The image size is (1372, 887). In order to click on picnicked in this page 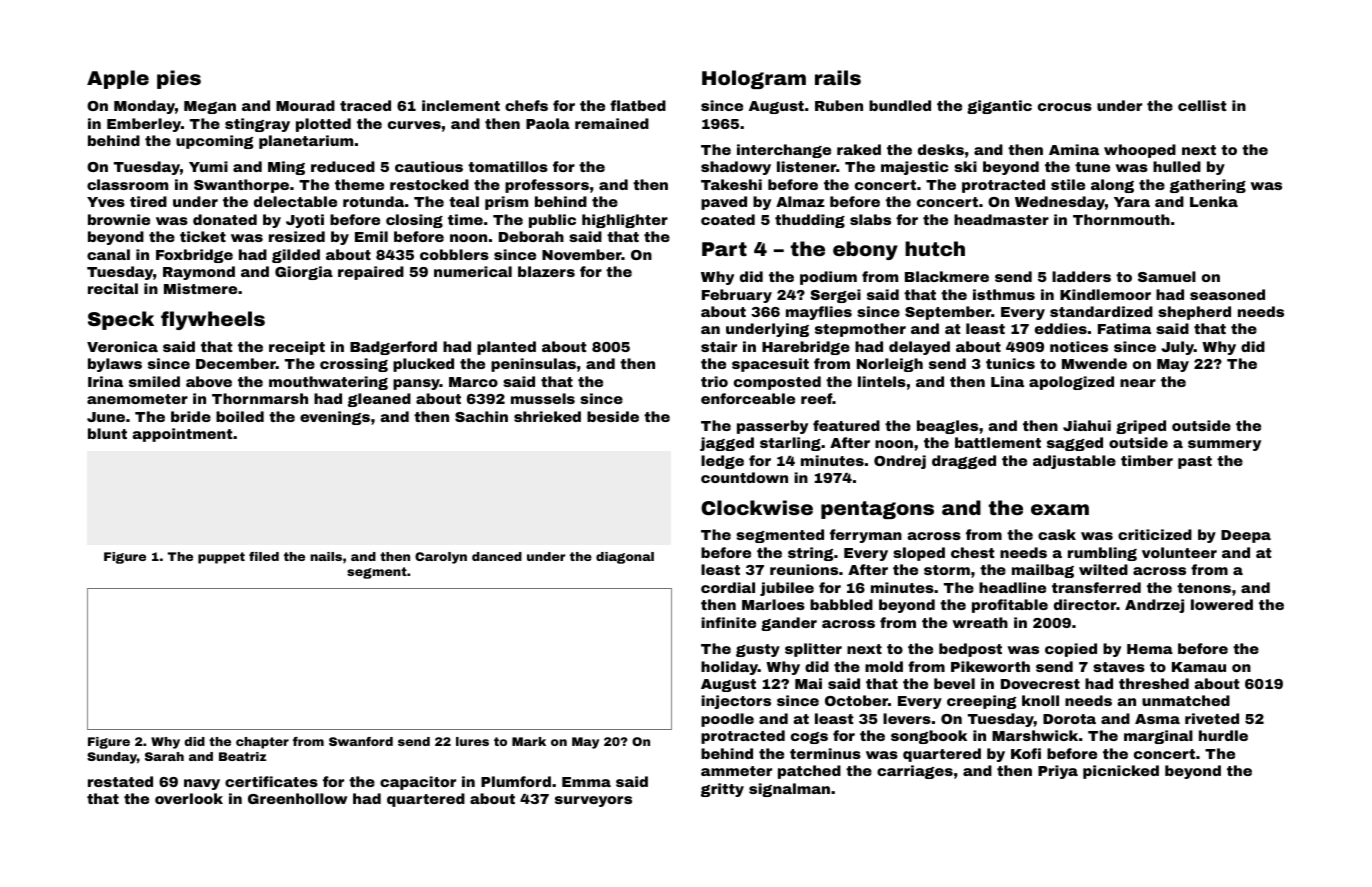, I will do `click(1121, 772)`.
